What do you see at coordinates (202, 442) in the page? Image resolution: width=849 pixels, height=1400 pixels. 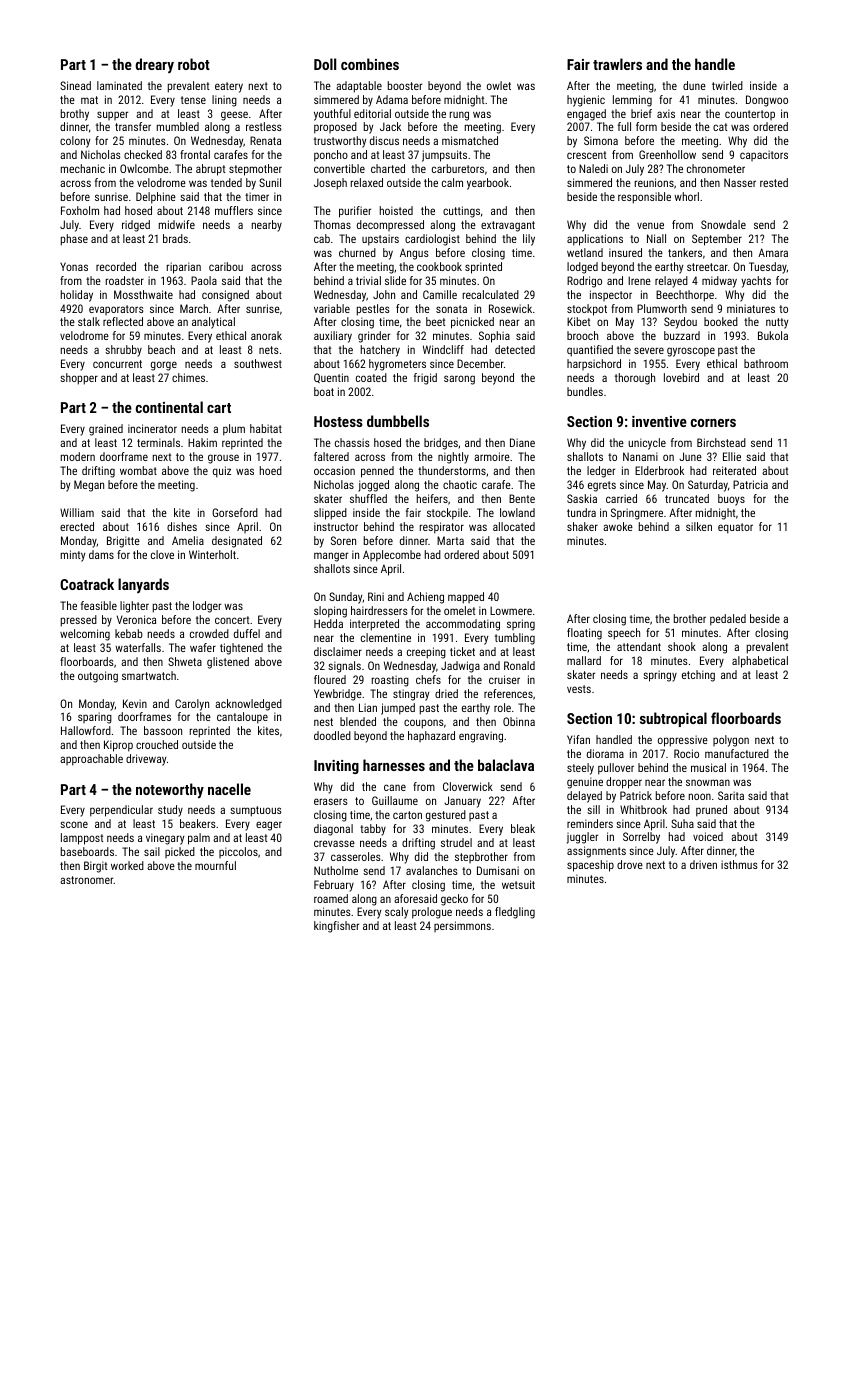 I see `Hakim` at bounding box center [202, 442].
